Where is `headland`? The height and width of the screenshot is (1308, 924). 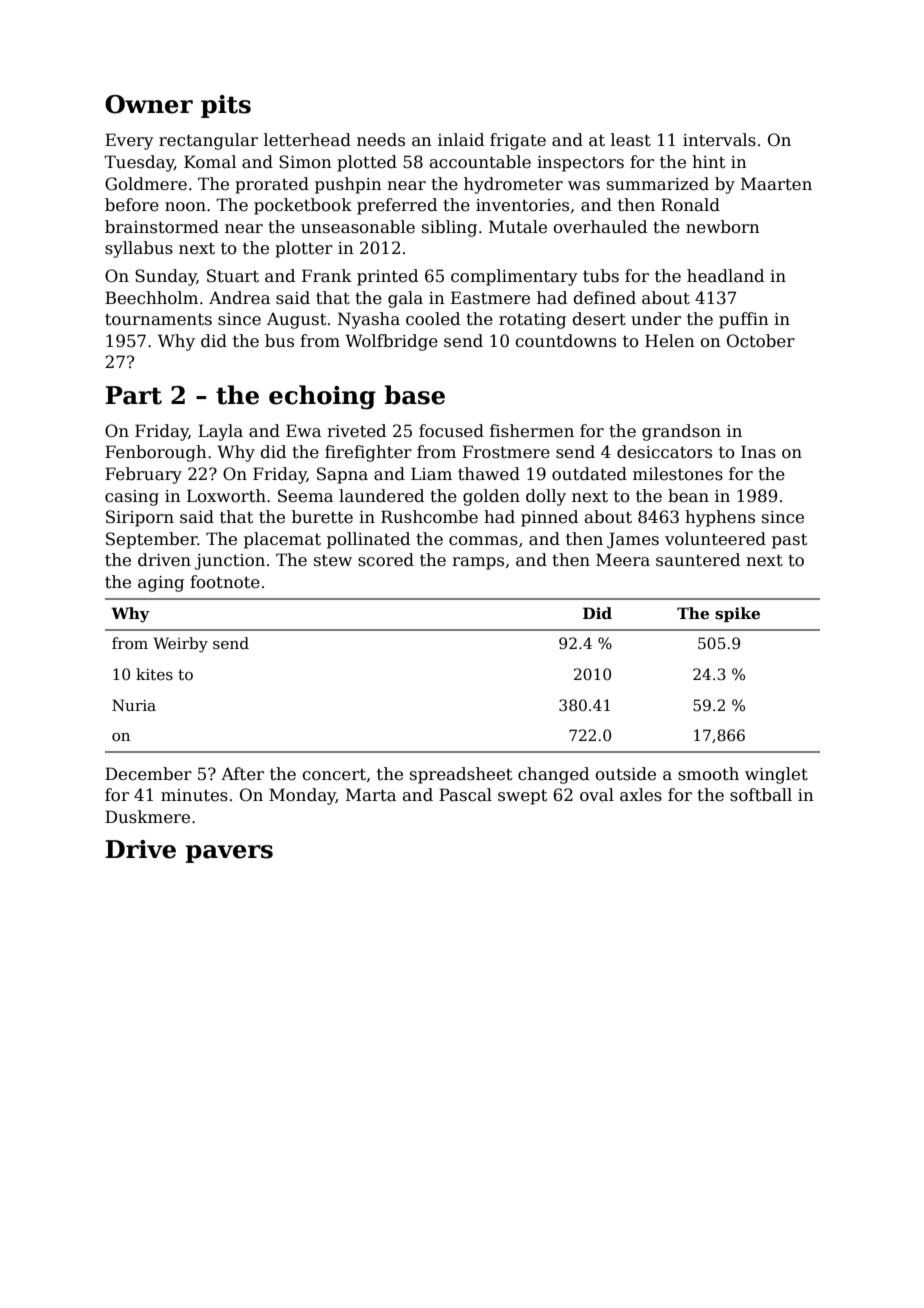
headland is located at coordinates (725, 276).
